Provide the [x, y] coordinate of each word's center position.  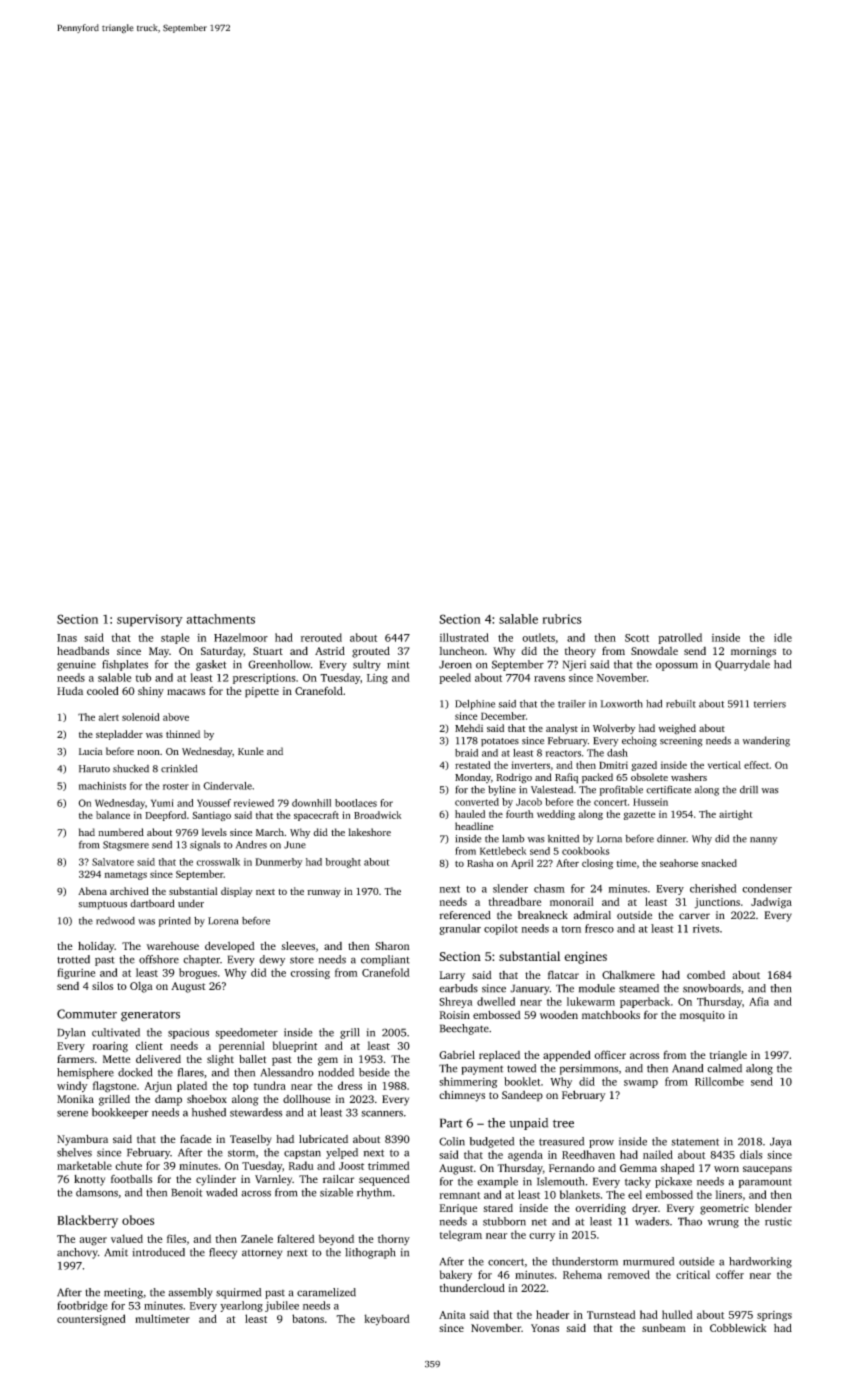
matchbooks [611, 1014]
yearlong [241, 1306]
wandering [766, 741]
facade [196, 1139]
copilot [501, 929]
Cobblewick [738, 1328]
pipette [262, 692]
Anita [452, 1315]
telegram [461, 1236]
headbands [83, 650]
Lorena [223, 921]
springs [774, 1316]
